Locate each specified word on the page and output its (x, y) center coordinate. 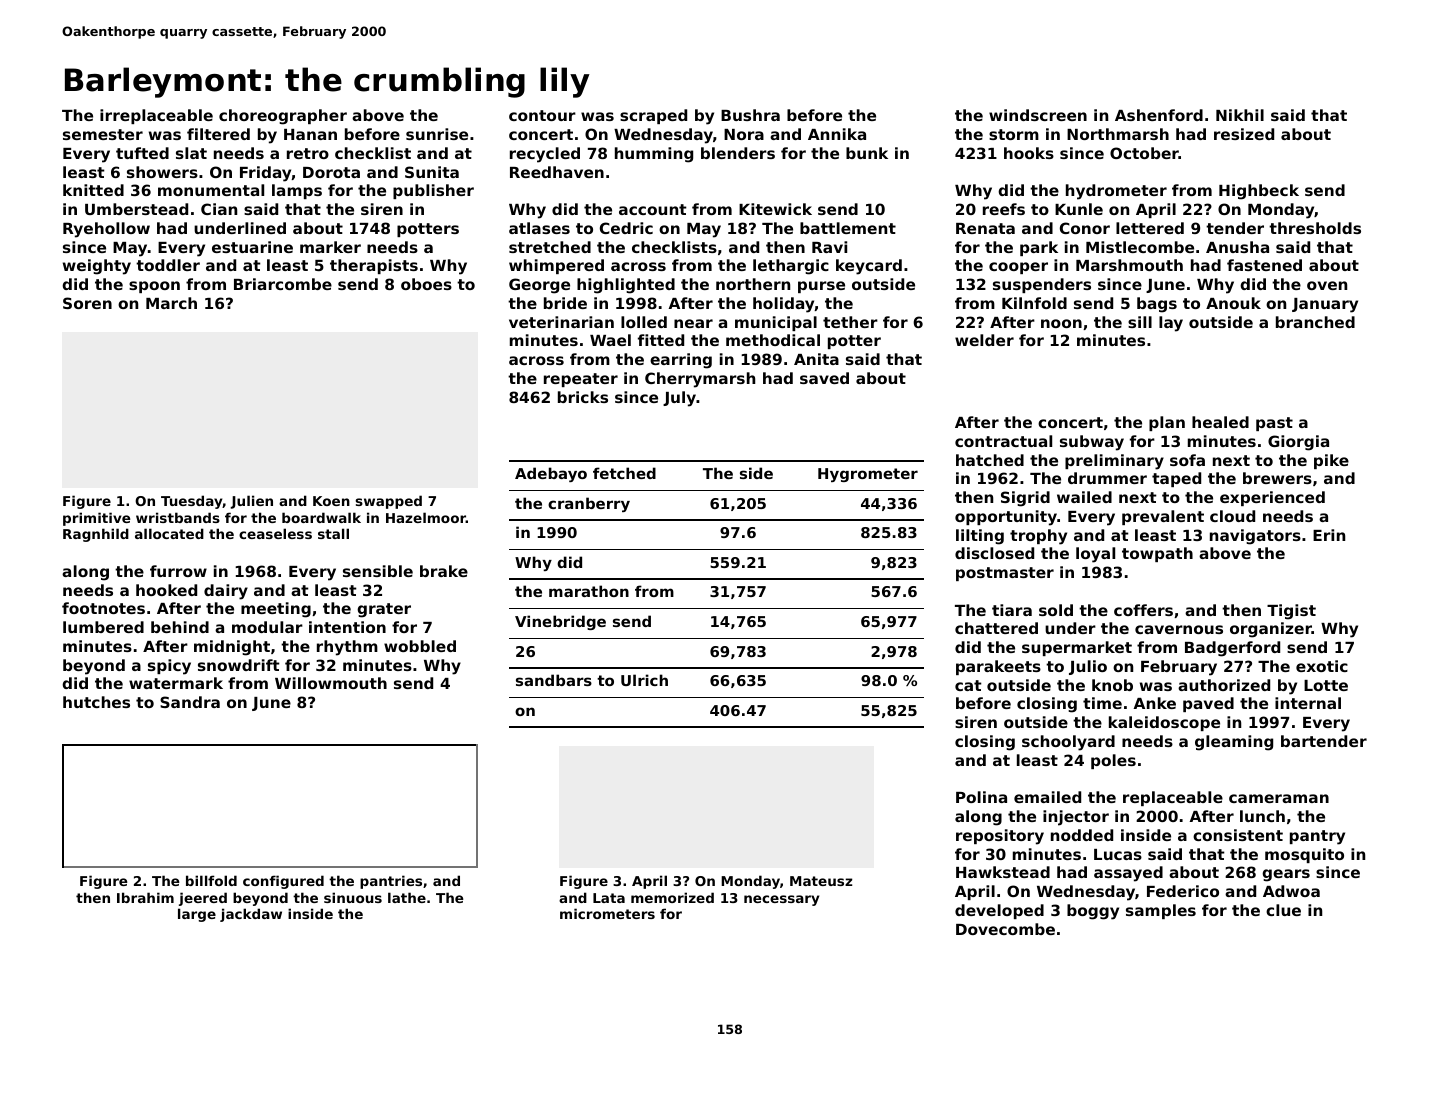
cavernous (1179, 629)
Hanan (310, 134)
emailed (1047, 797)
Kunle (1079, 209)
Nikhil (1240, 115)
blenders (738, 153)
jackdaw (251, 915)
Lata (609, 898)
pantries (391, 882)
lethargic (791, 267)
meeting (276, 610)
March (171, 303)
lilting (980, 537)
